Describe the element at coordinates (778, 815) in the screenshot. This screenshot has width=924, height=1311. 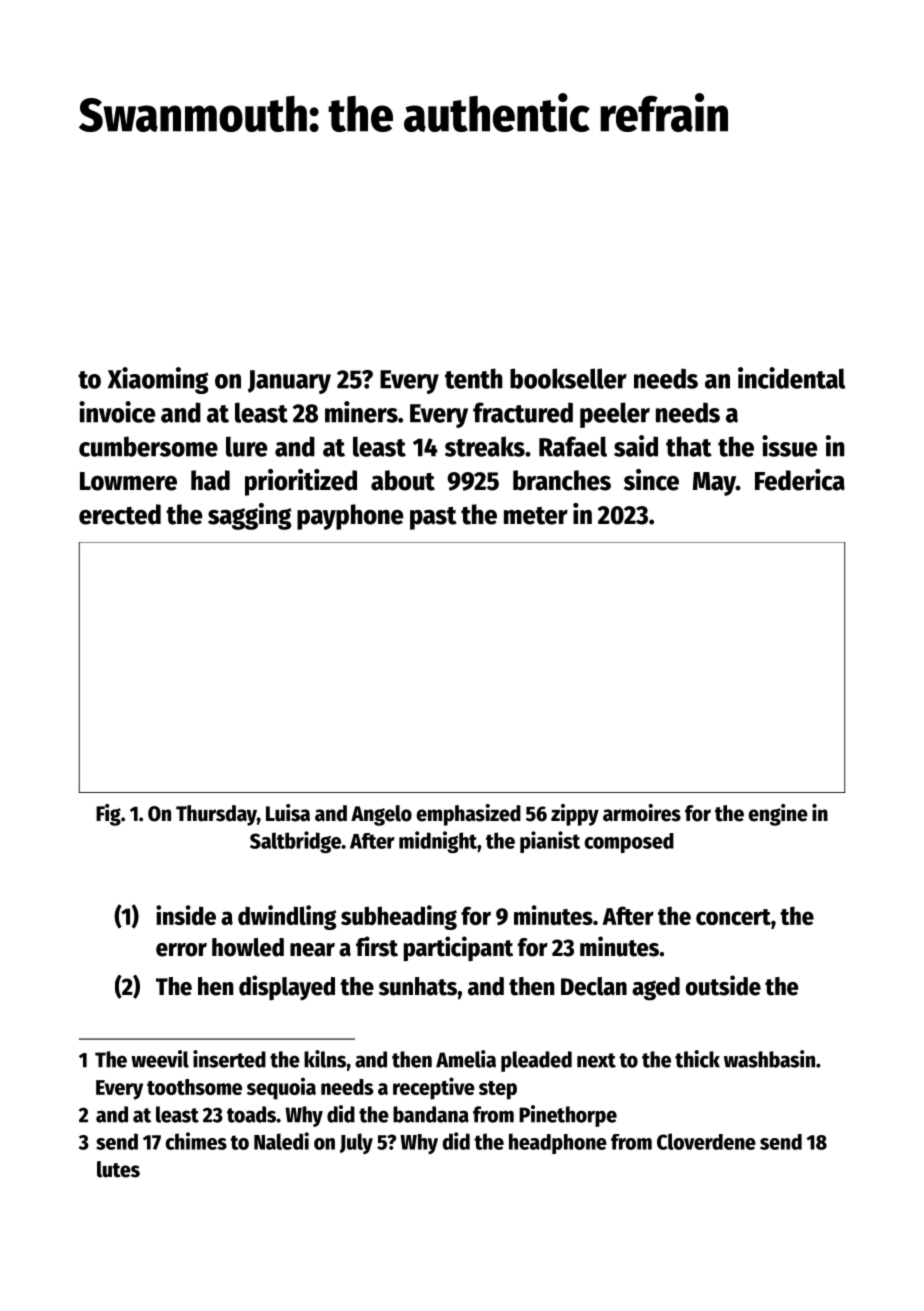
I see `engine` at that location.
